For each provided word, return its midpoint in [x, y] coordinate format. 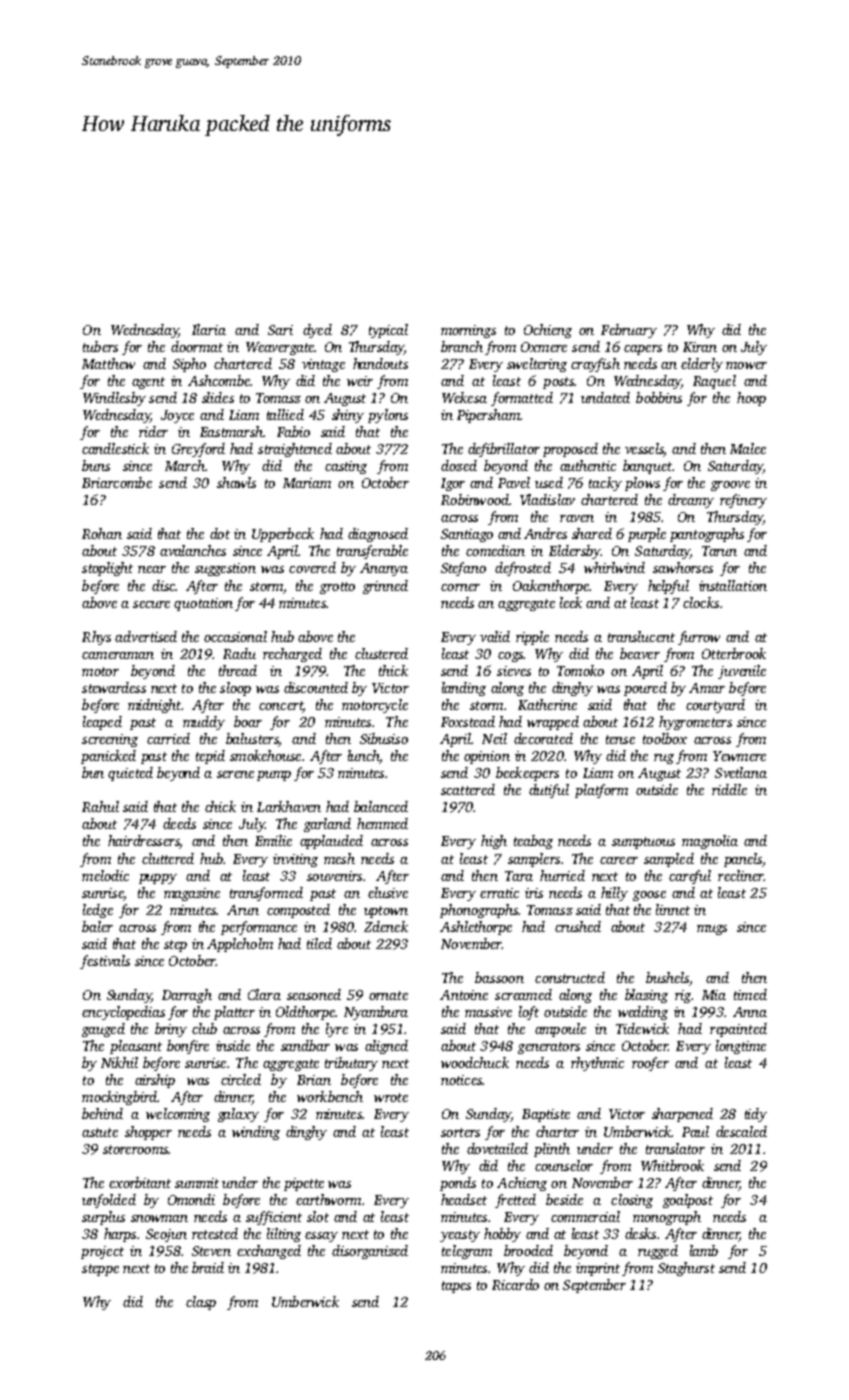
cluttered [168, 858]
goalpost [688, 1201]
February [629, 331]
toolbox [665, 738]
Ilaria [209, 329]
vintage [323, 365]
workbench [330, 1096]
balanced [381, 806]
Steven [211, 1251]
